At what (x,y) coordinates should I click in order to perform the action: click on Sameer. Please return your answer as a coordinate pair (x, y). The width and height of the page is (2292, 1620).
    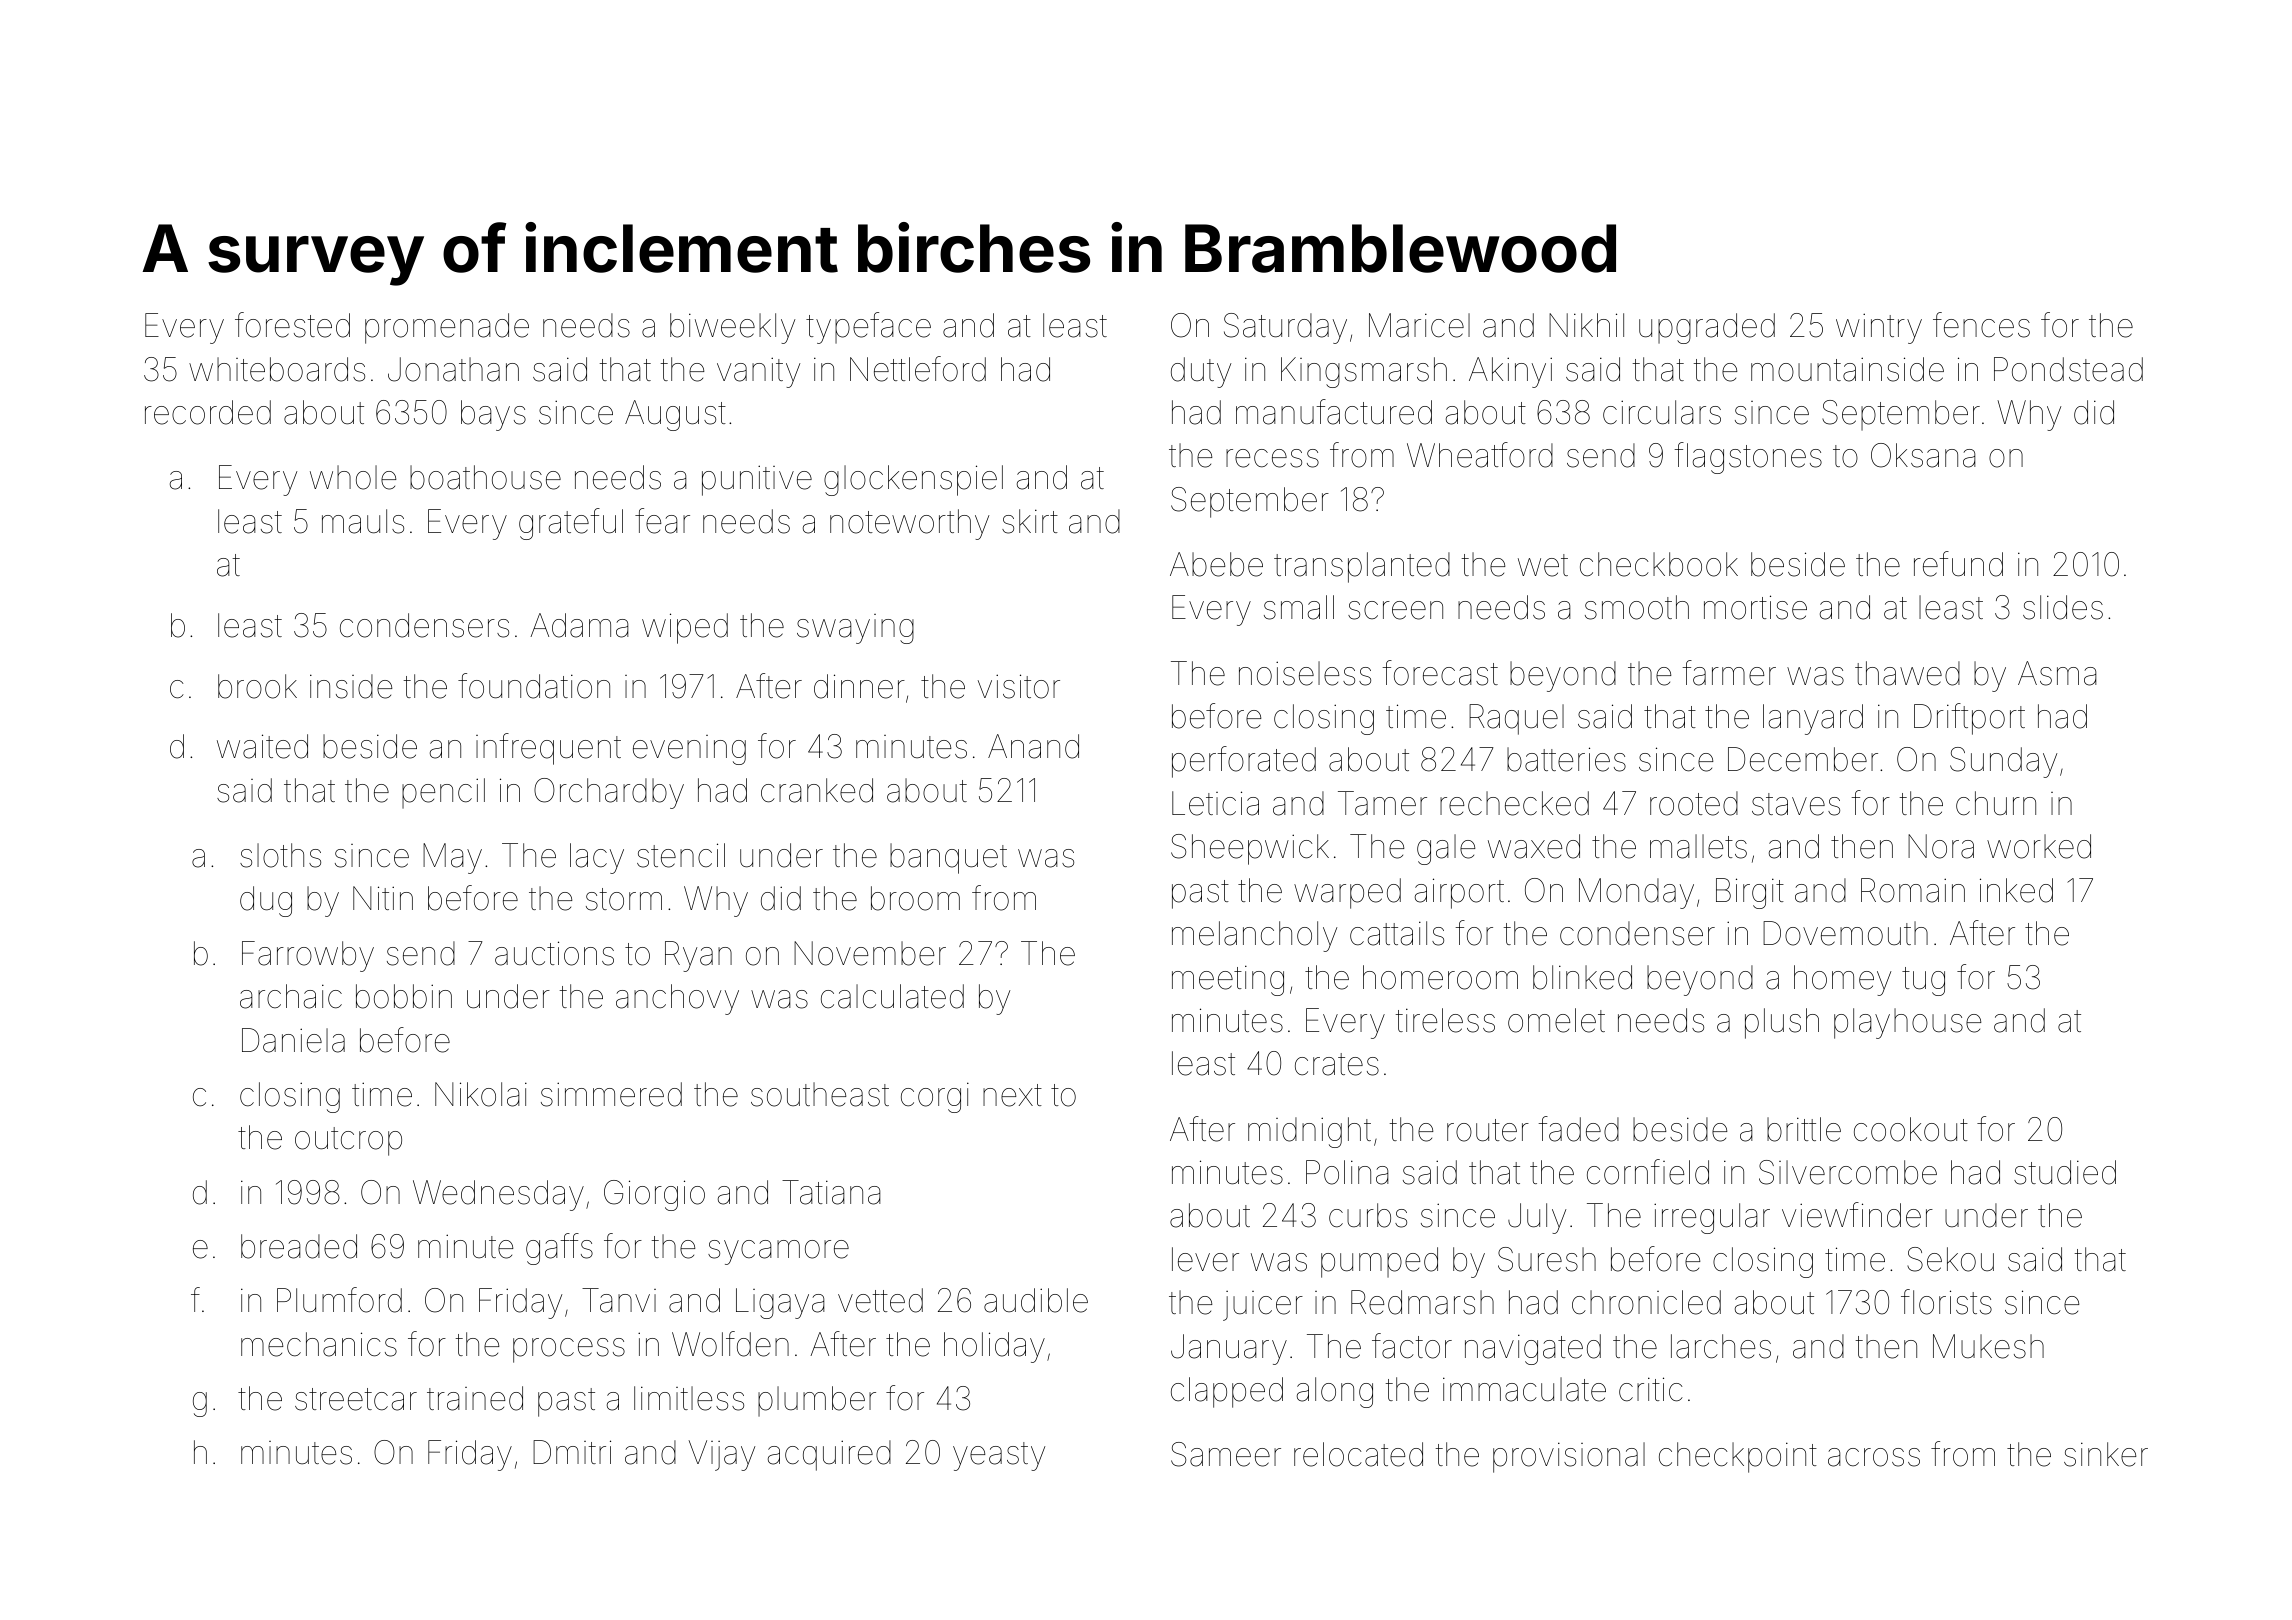
    Looking at the image, I should click on (1226, 1454).
